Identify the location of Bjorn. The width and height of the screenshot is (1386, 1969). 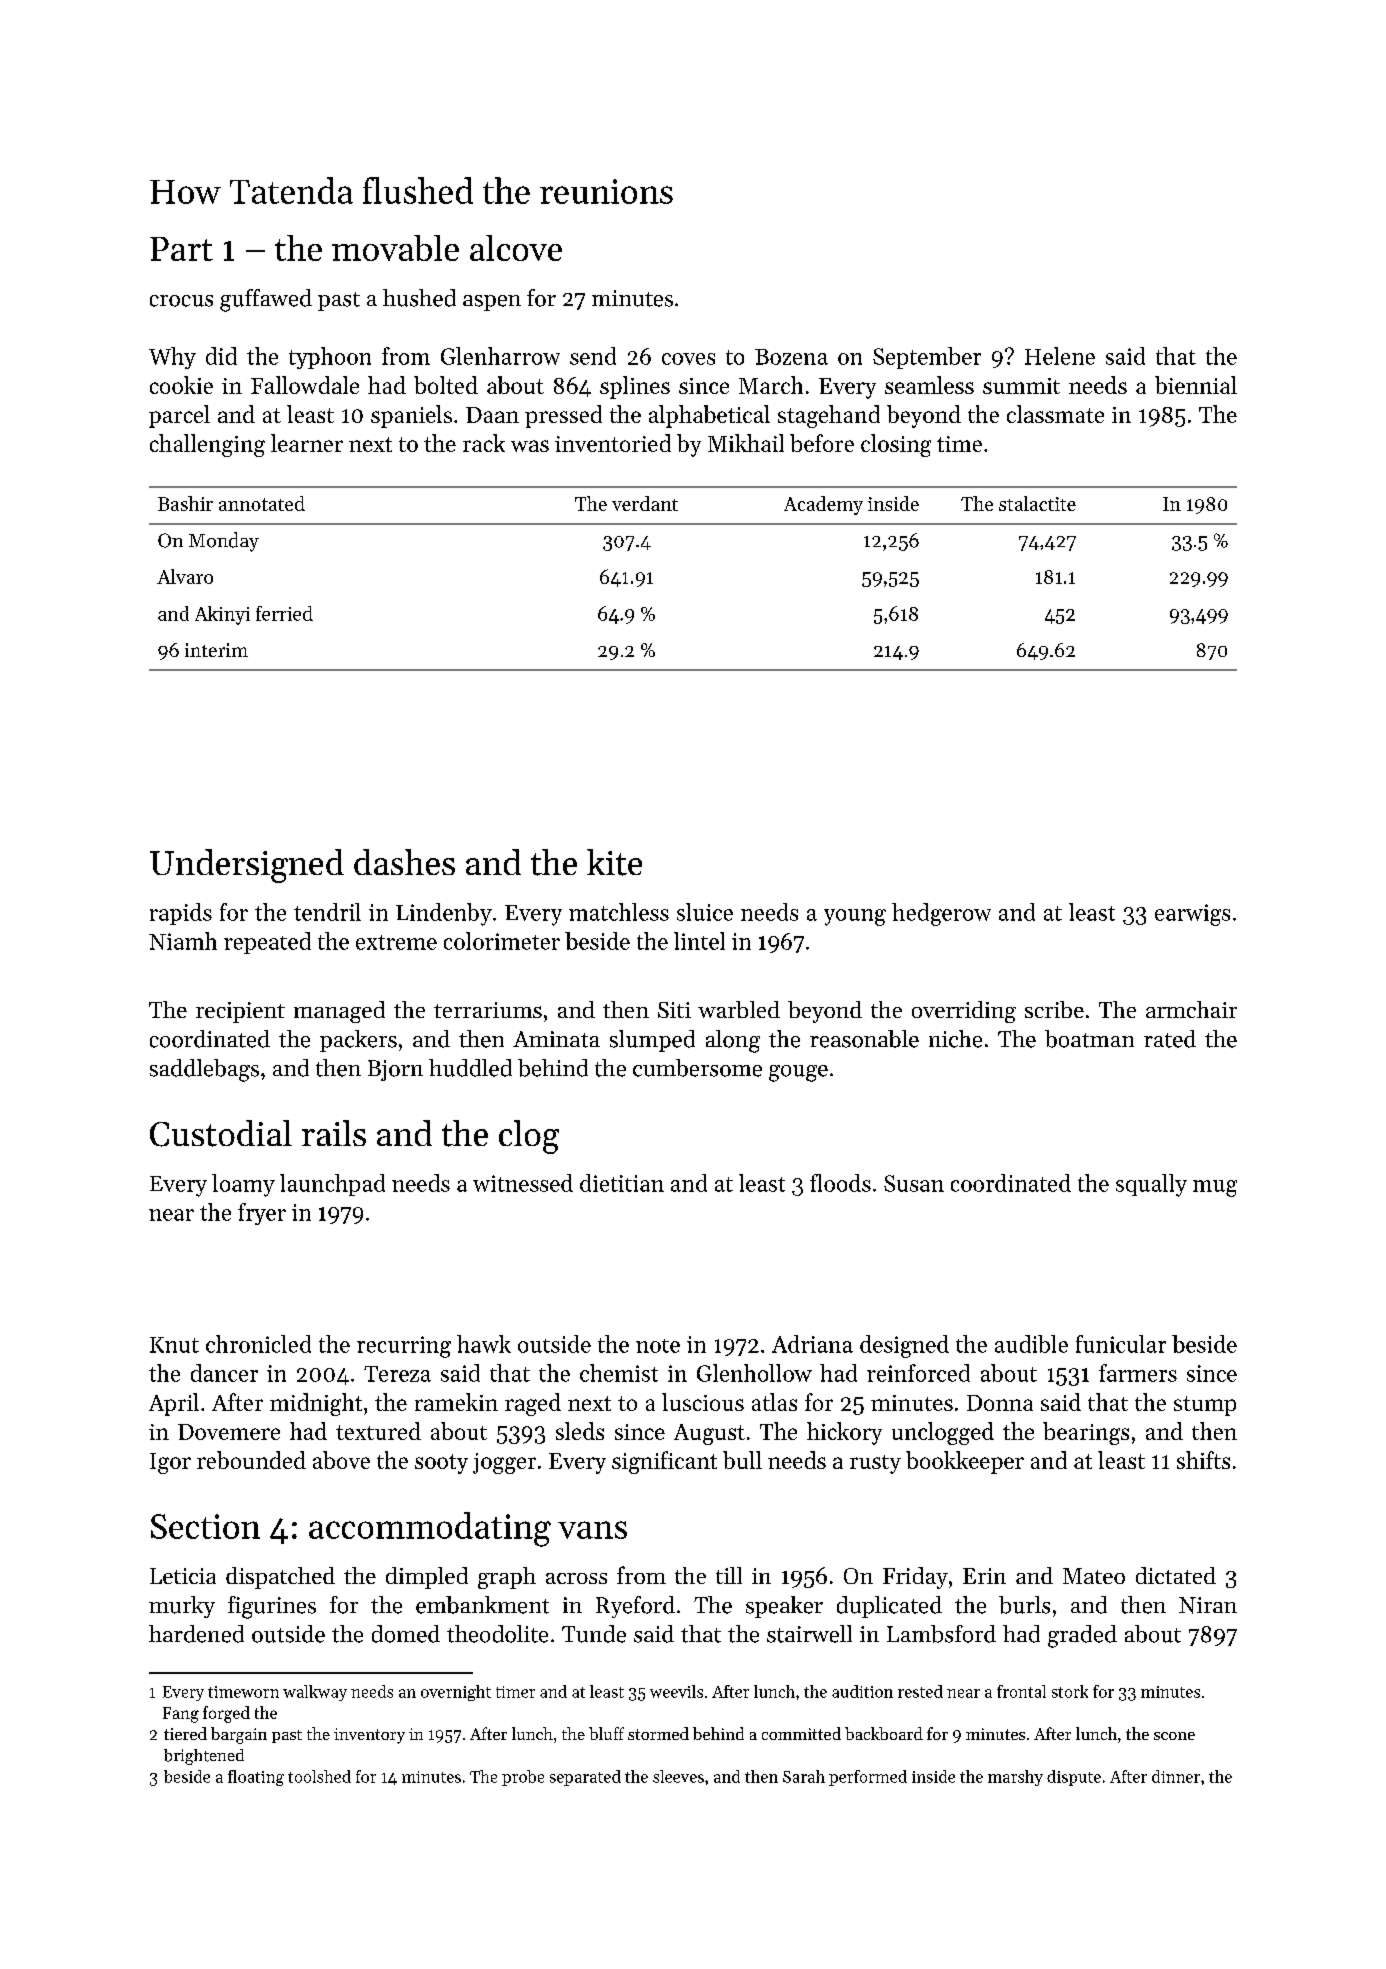
(395, 1070).
